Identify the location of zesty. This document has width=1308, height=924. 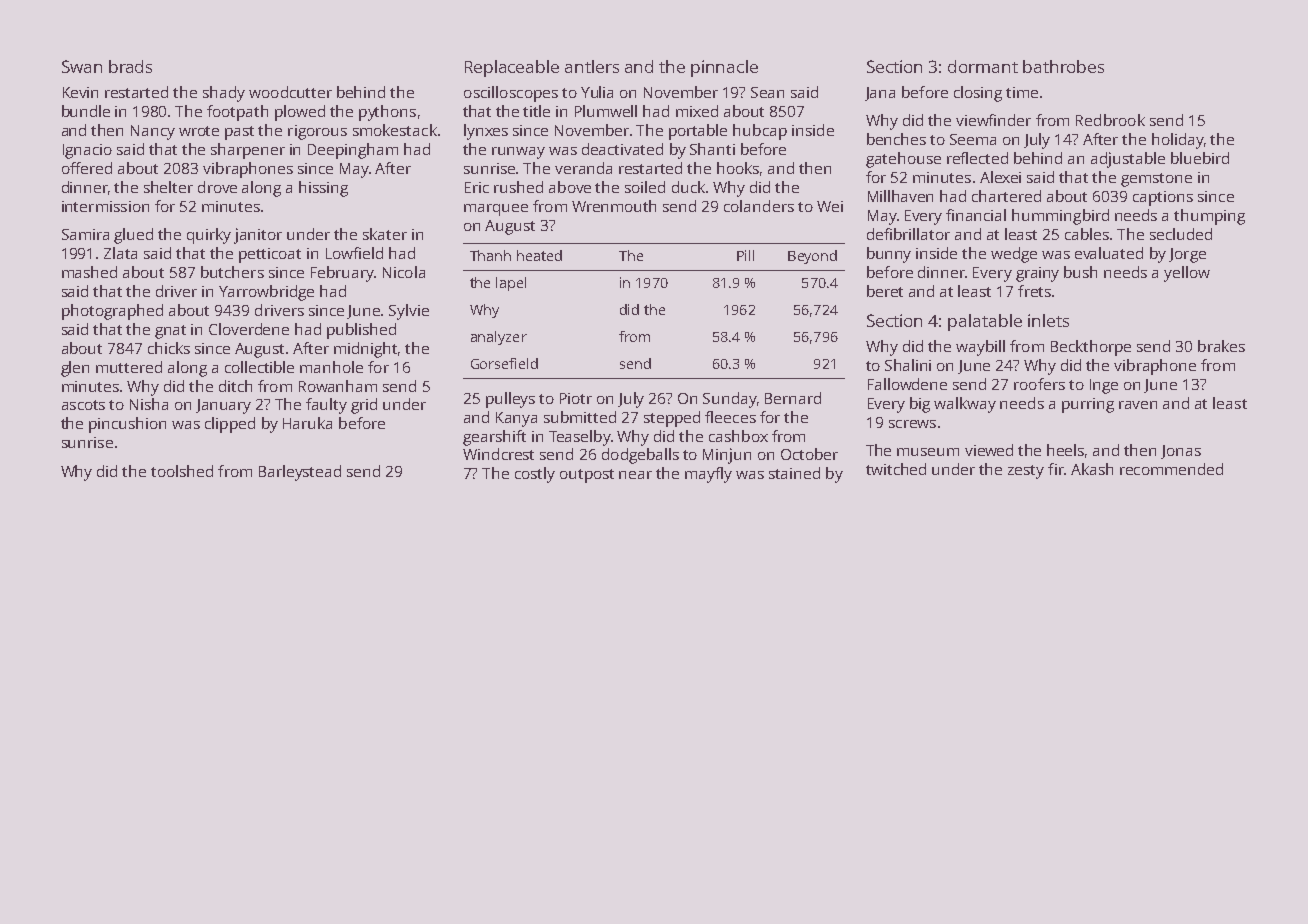
(1026, 472).
